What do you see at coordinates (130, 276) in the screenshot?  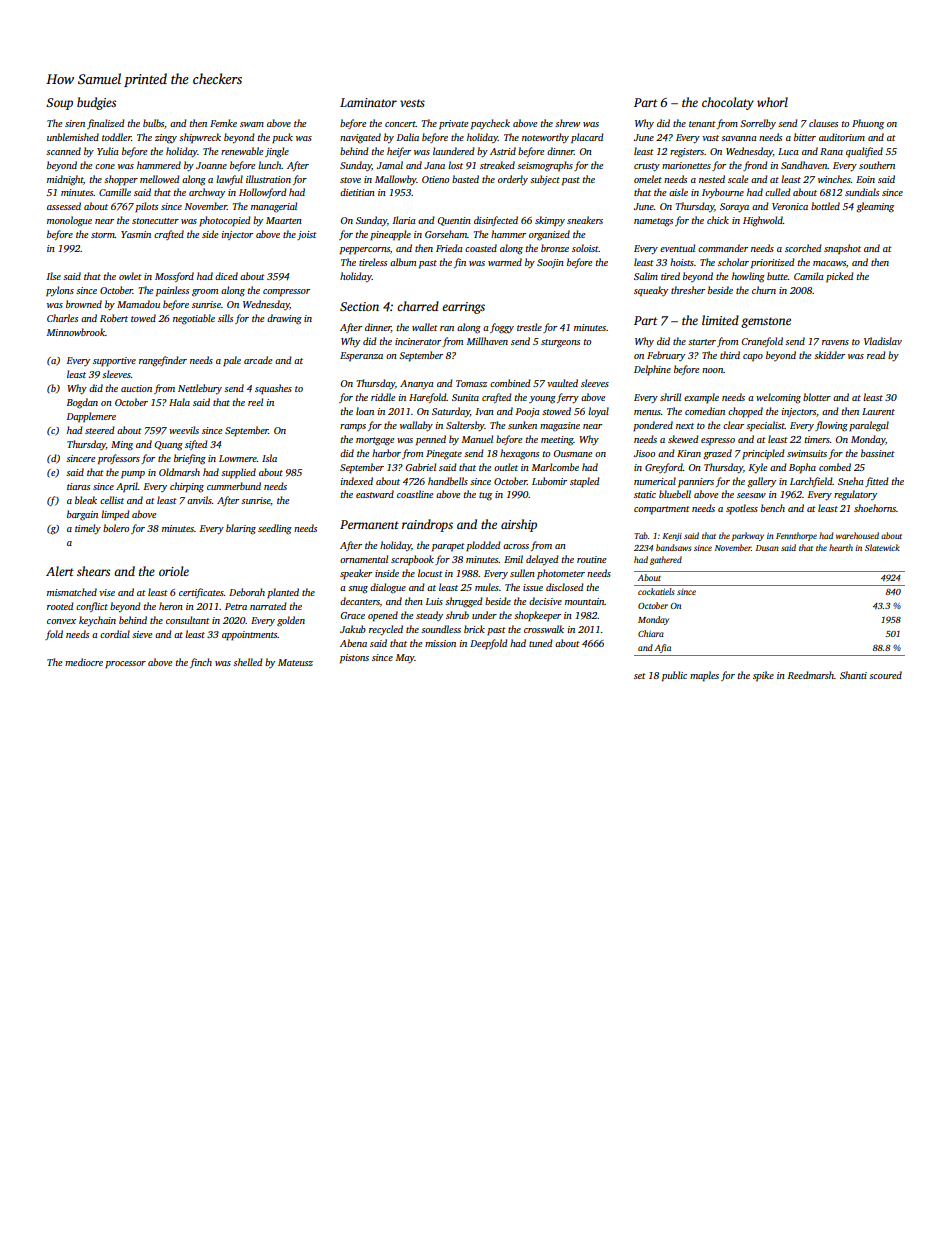 I see `owlet` at bounding box center [130, 276].
